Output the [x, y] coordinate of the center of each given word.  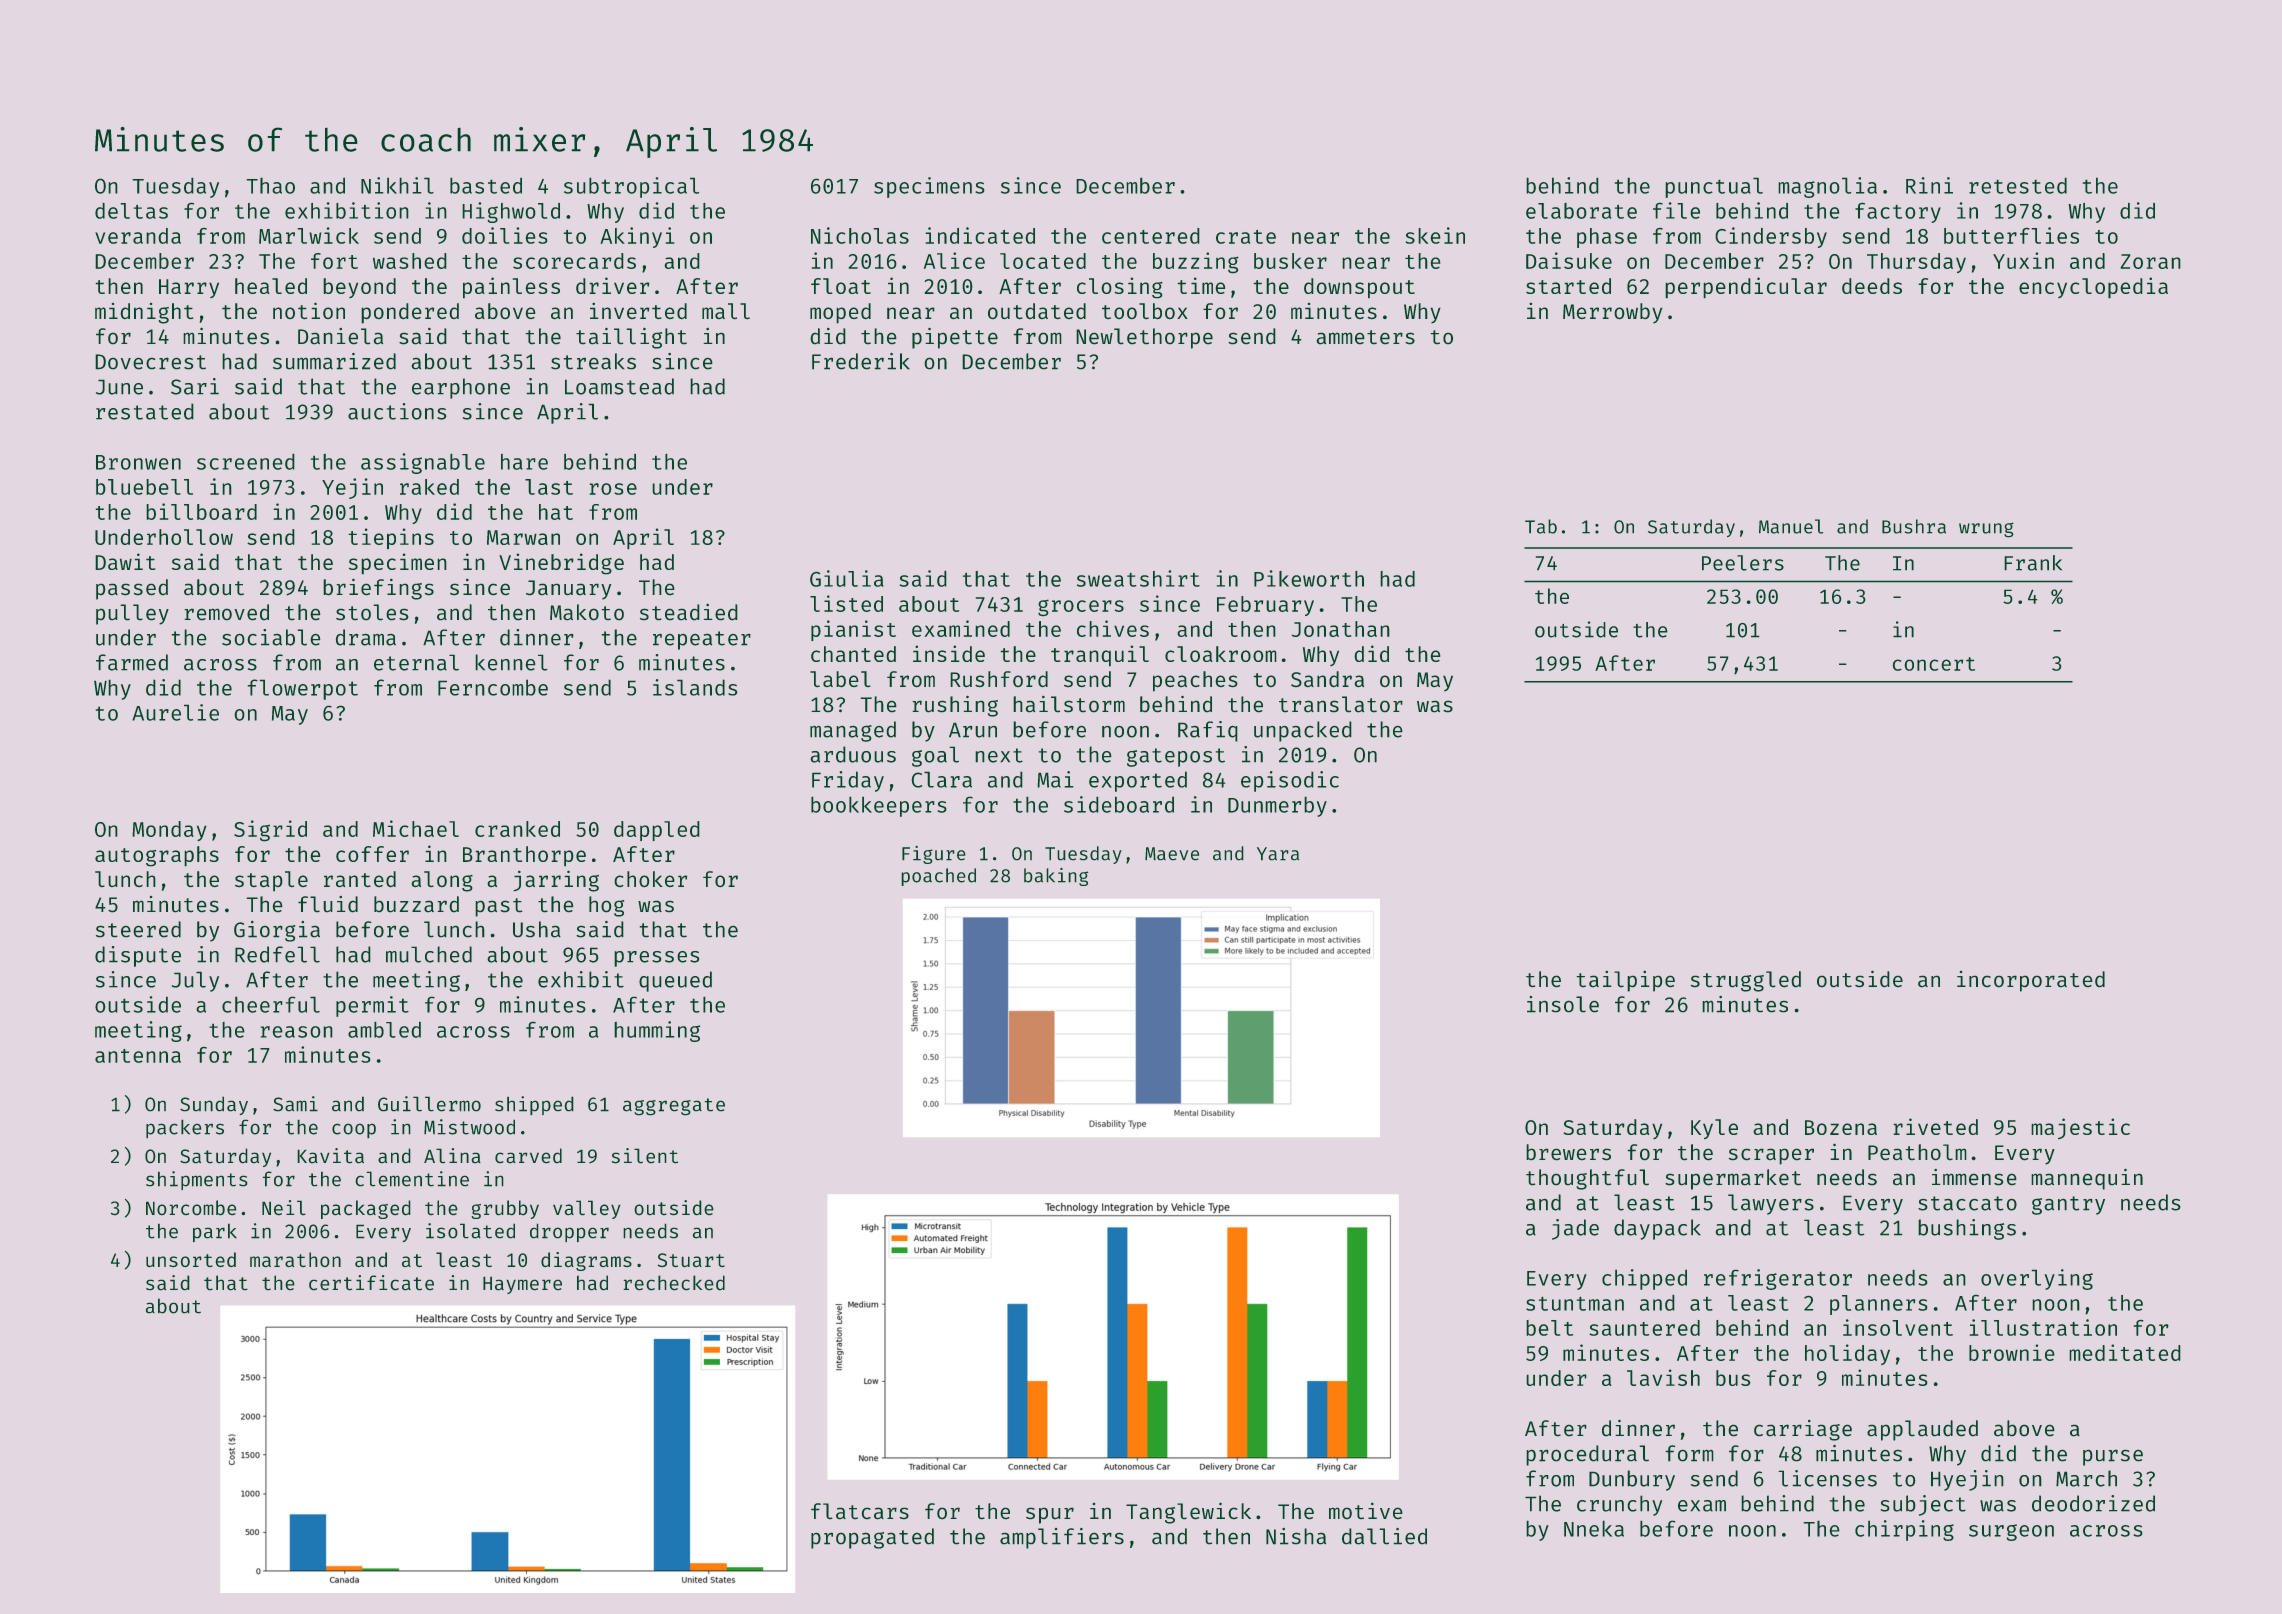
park [215, 1233]
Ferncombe [493, 687]
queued [675, 981]
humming [657, 1031]
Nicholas [860, 235]
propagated [872, 1538]
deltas [131, 211]
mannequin [2087, 1179]
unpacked [1302, 731]
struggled [1746, 981]
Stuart [691, 1260]
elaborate [1581, 211]
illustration [2043, 1327]
